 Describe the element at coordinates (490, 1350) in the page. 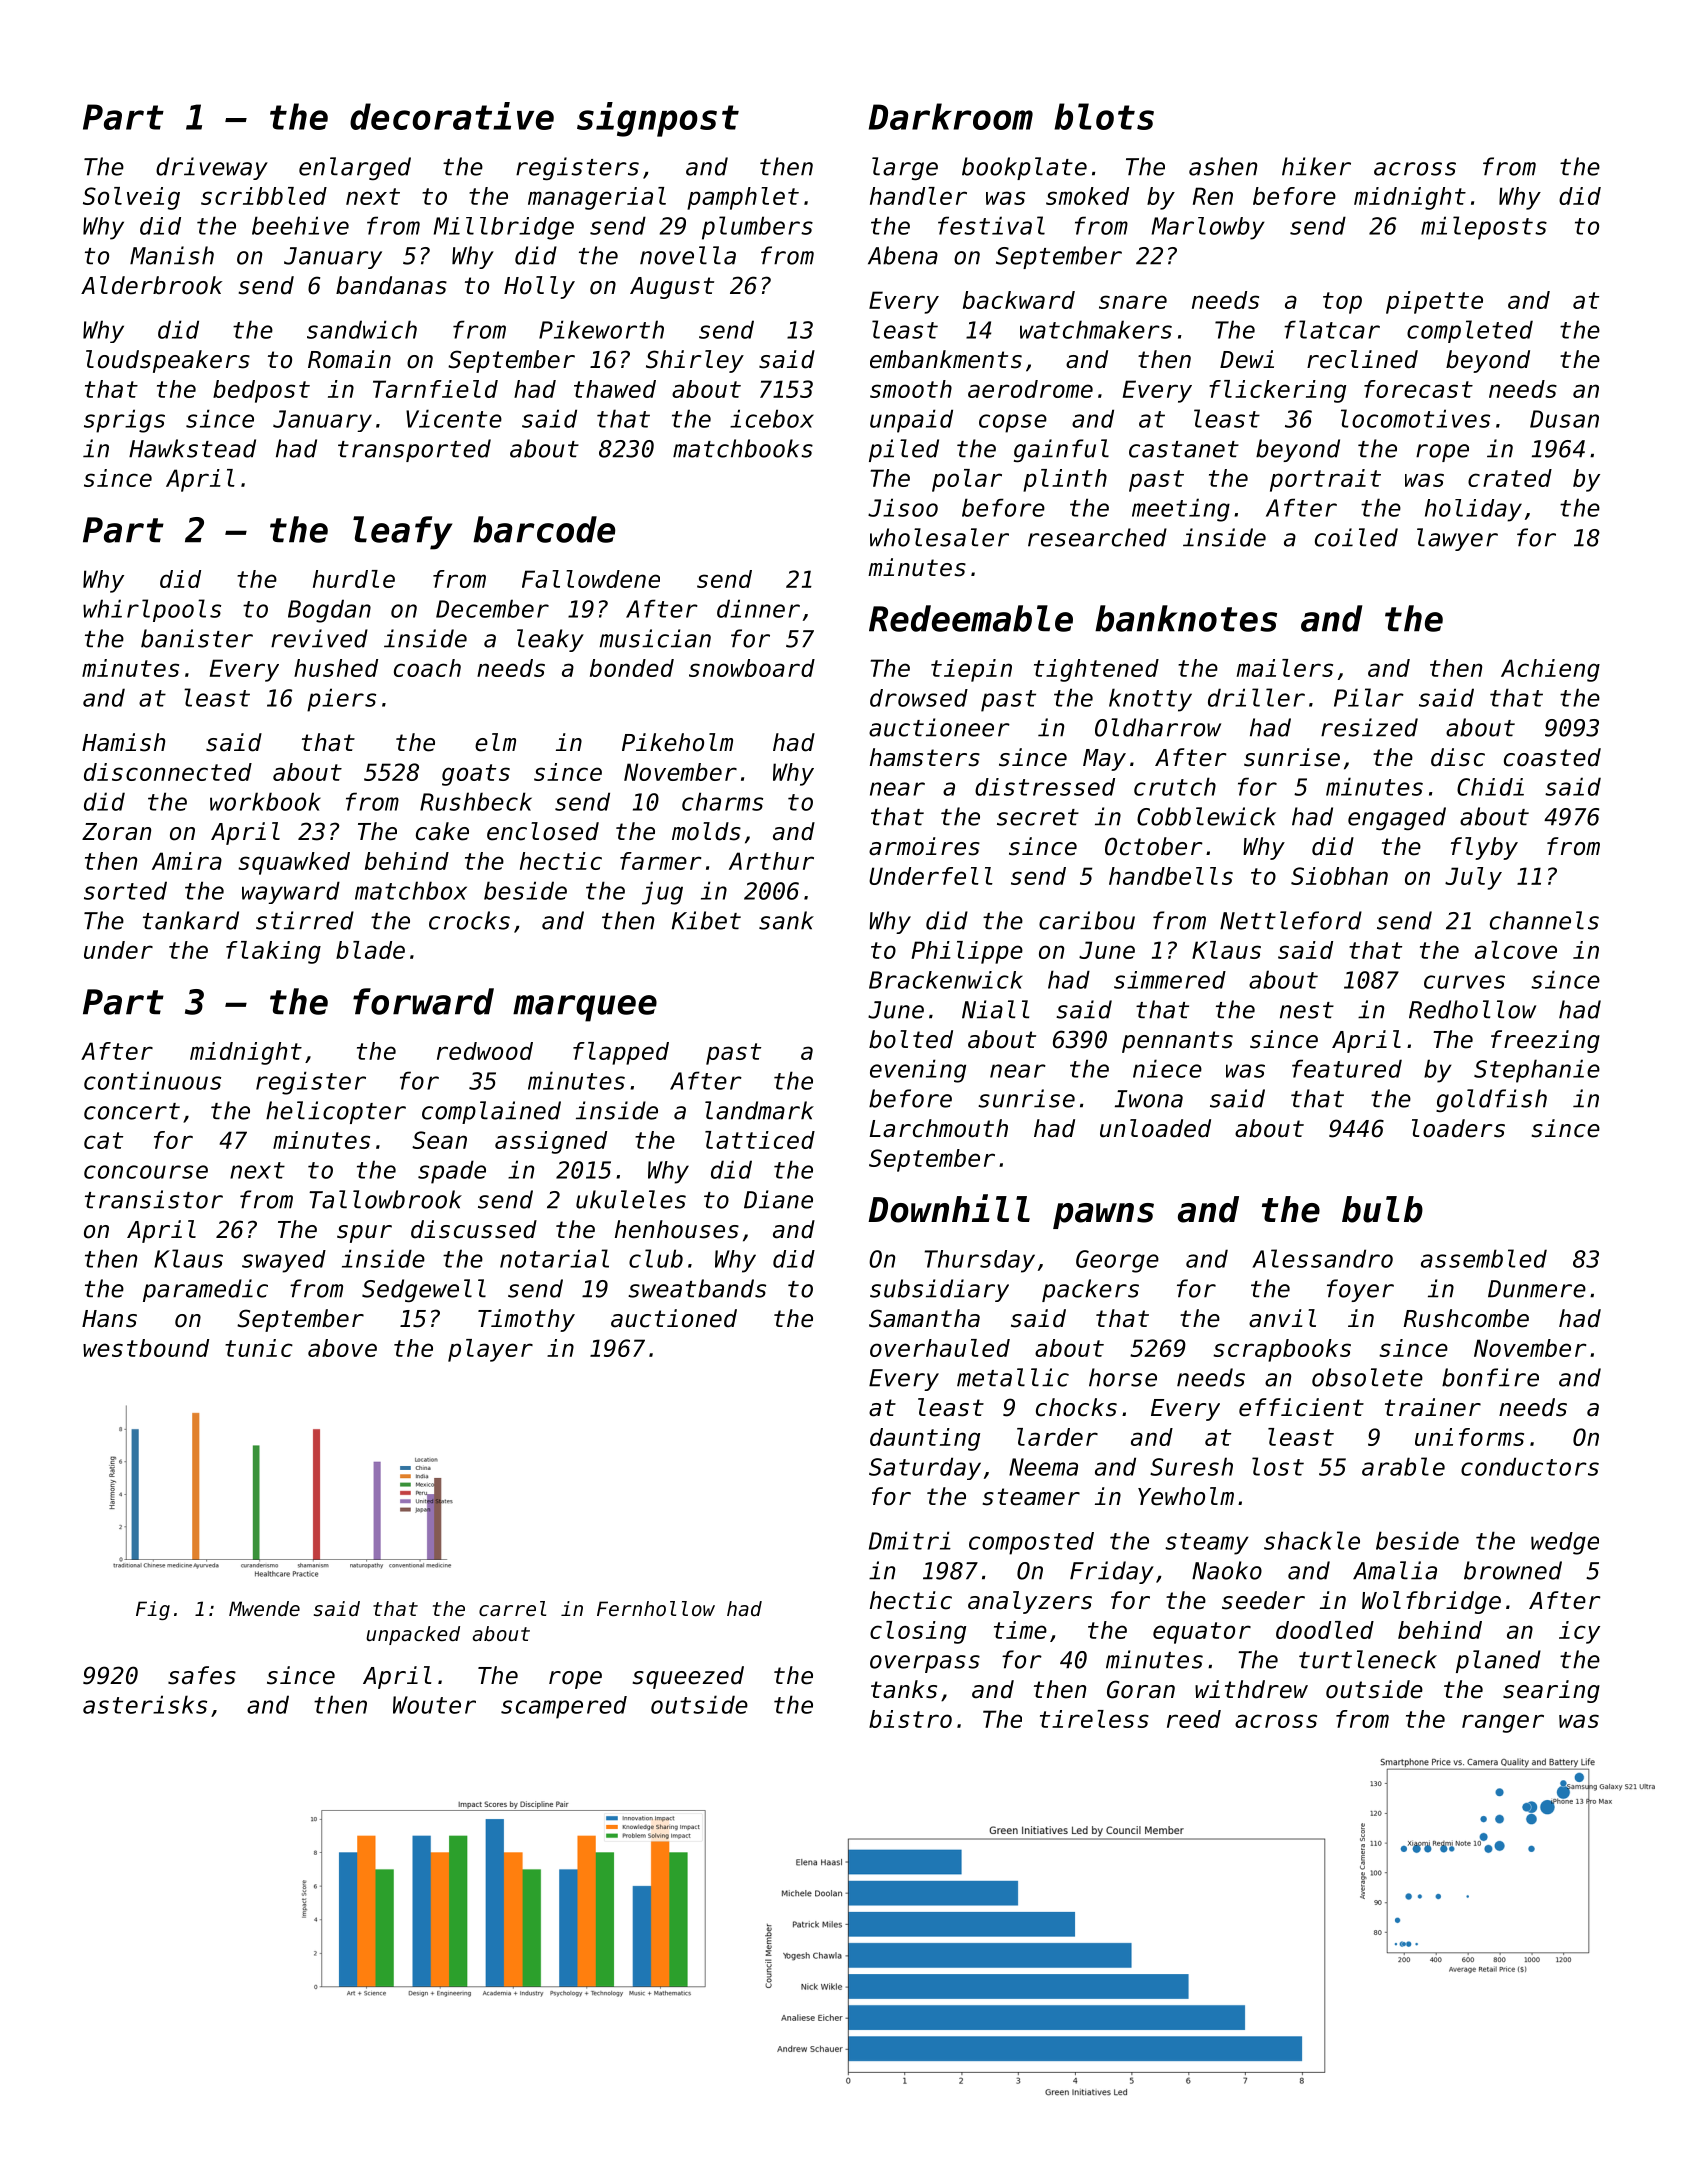

I see `player` at that location.
